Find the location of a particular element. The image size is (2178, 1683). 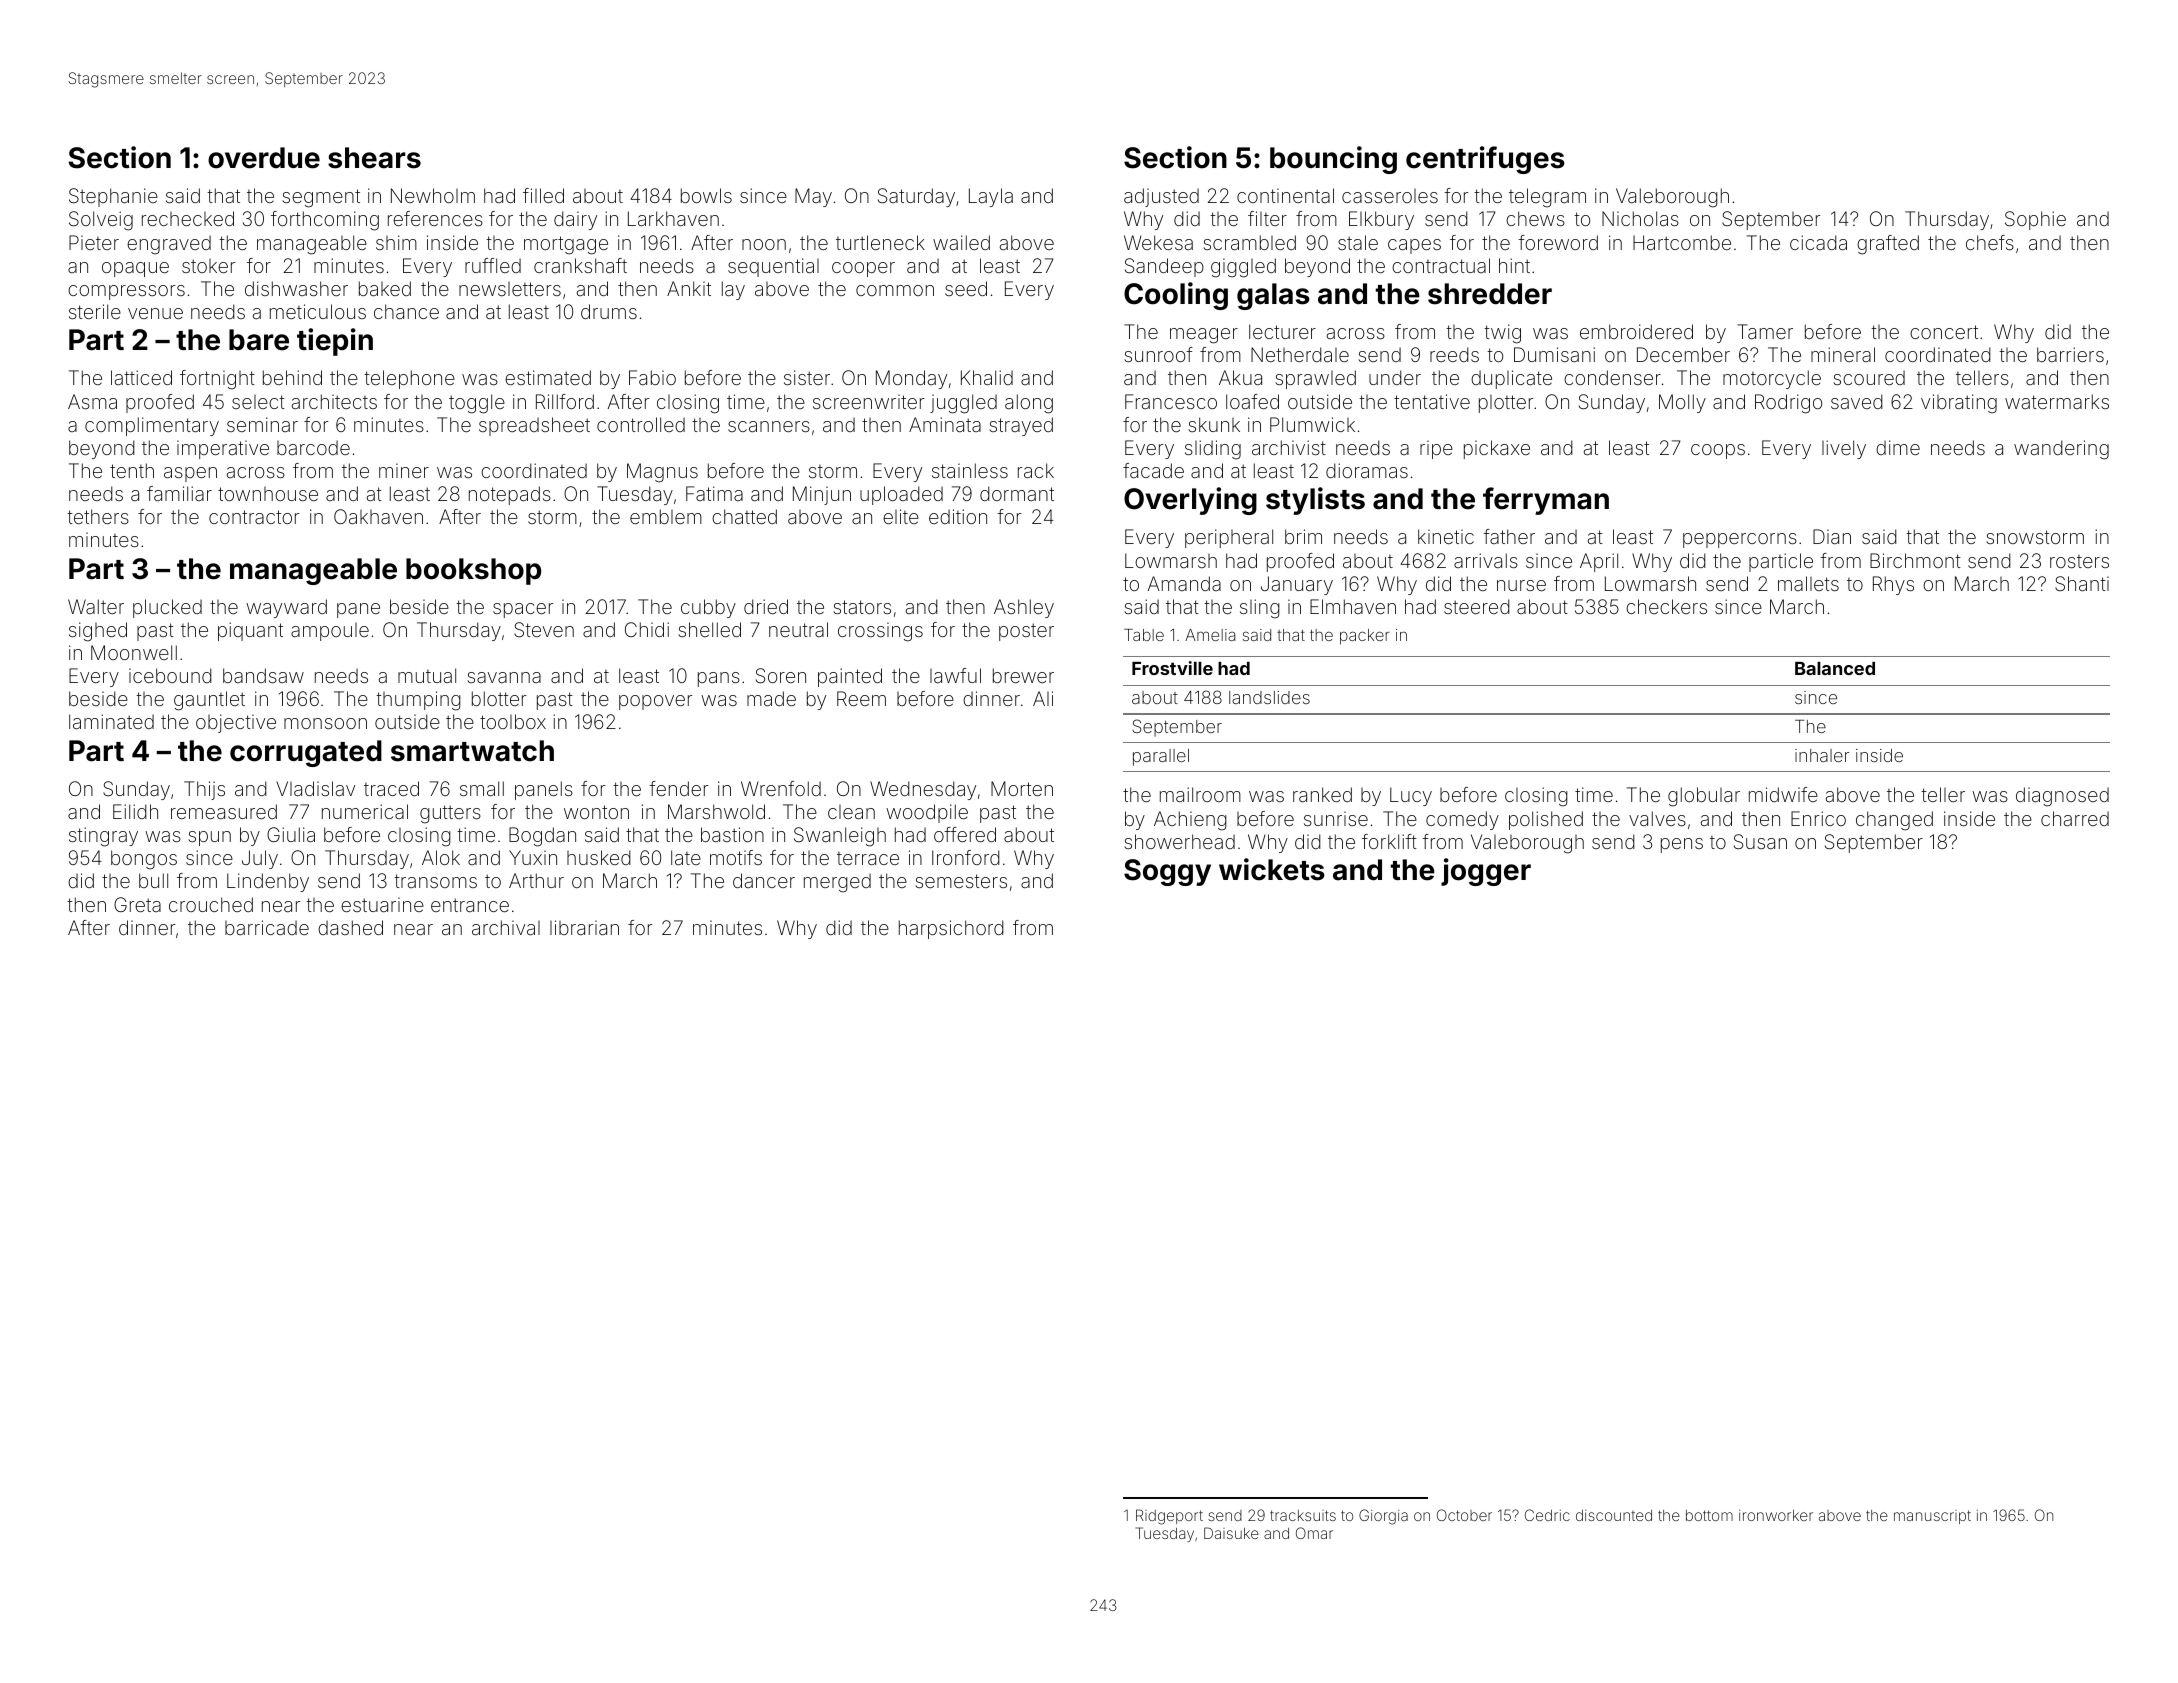

discounted is located at coordinates (1614, 1515).
